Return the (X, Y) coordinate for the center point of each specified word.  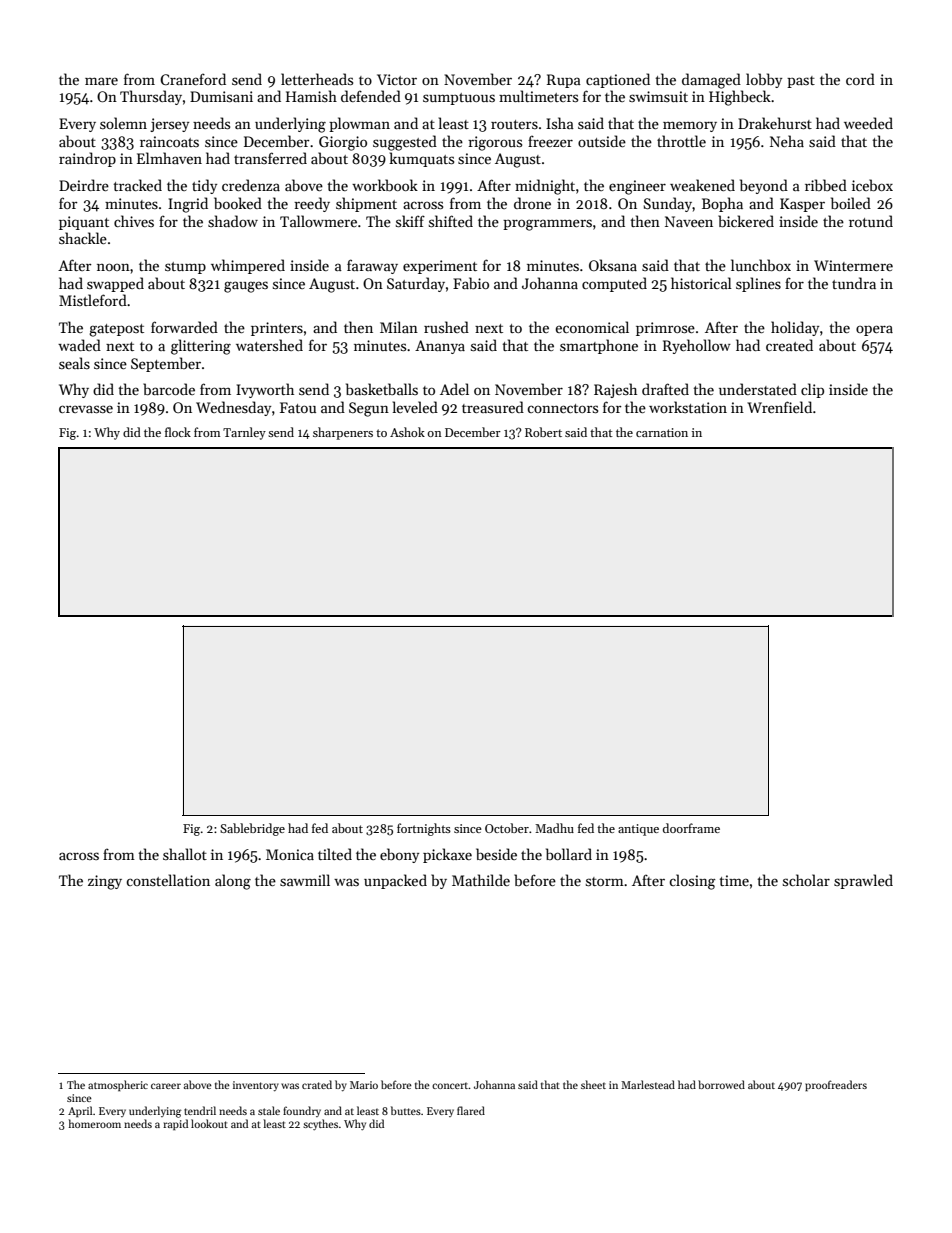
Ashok (407, 432)
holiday (795, 328)
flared (471, 1110)
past (801, 82)
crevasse (86, 409)
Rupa (564, 81)
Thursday (151, 97)
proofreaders (836, 1086)
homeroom (95, 1123)
